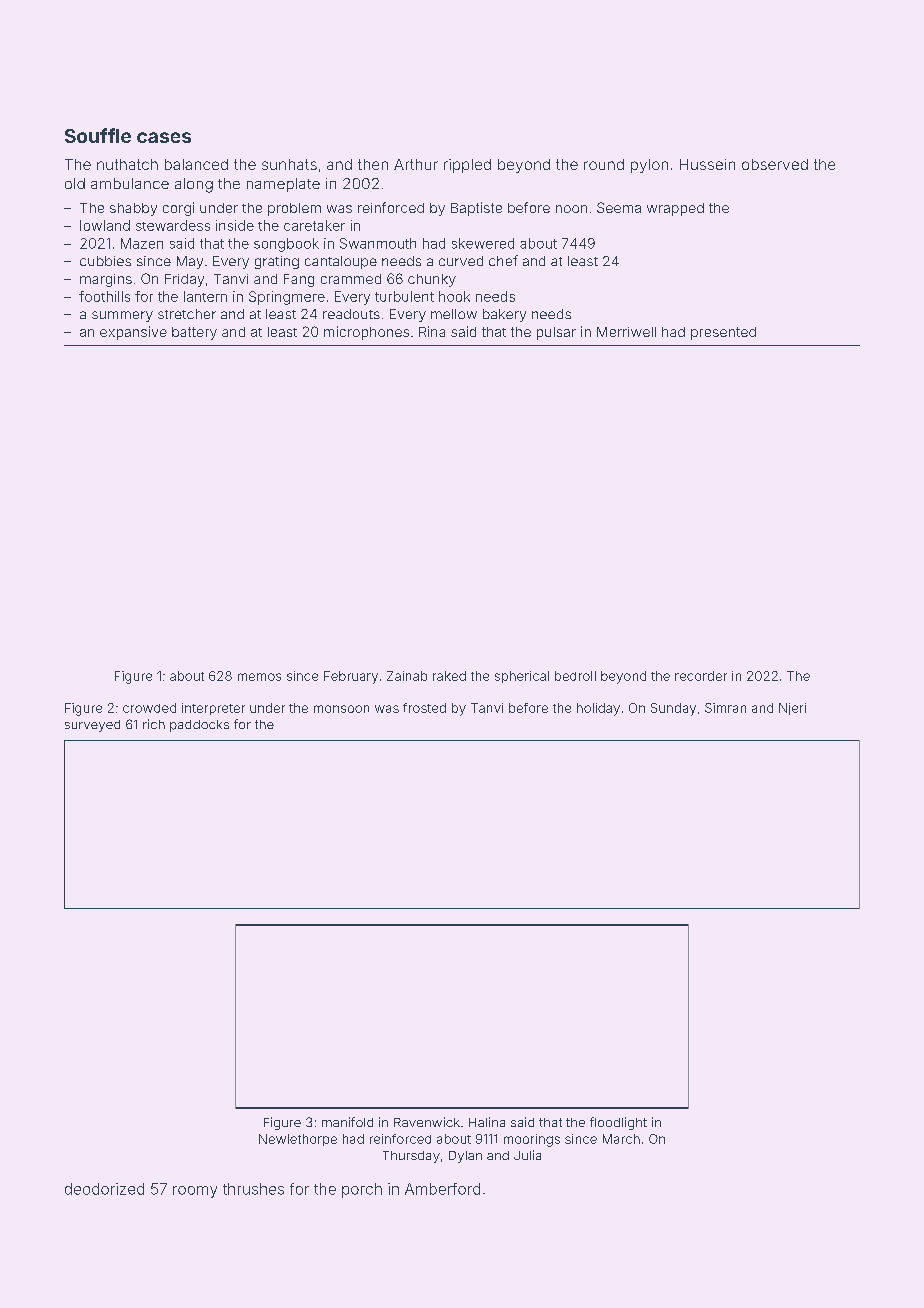  Describe the element at coordinates (673, 709) in the screenshot. I see `Sunday` at that location.
